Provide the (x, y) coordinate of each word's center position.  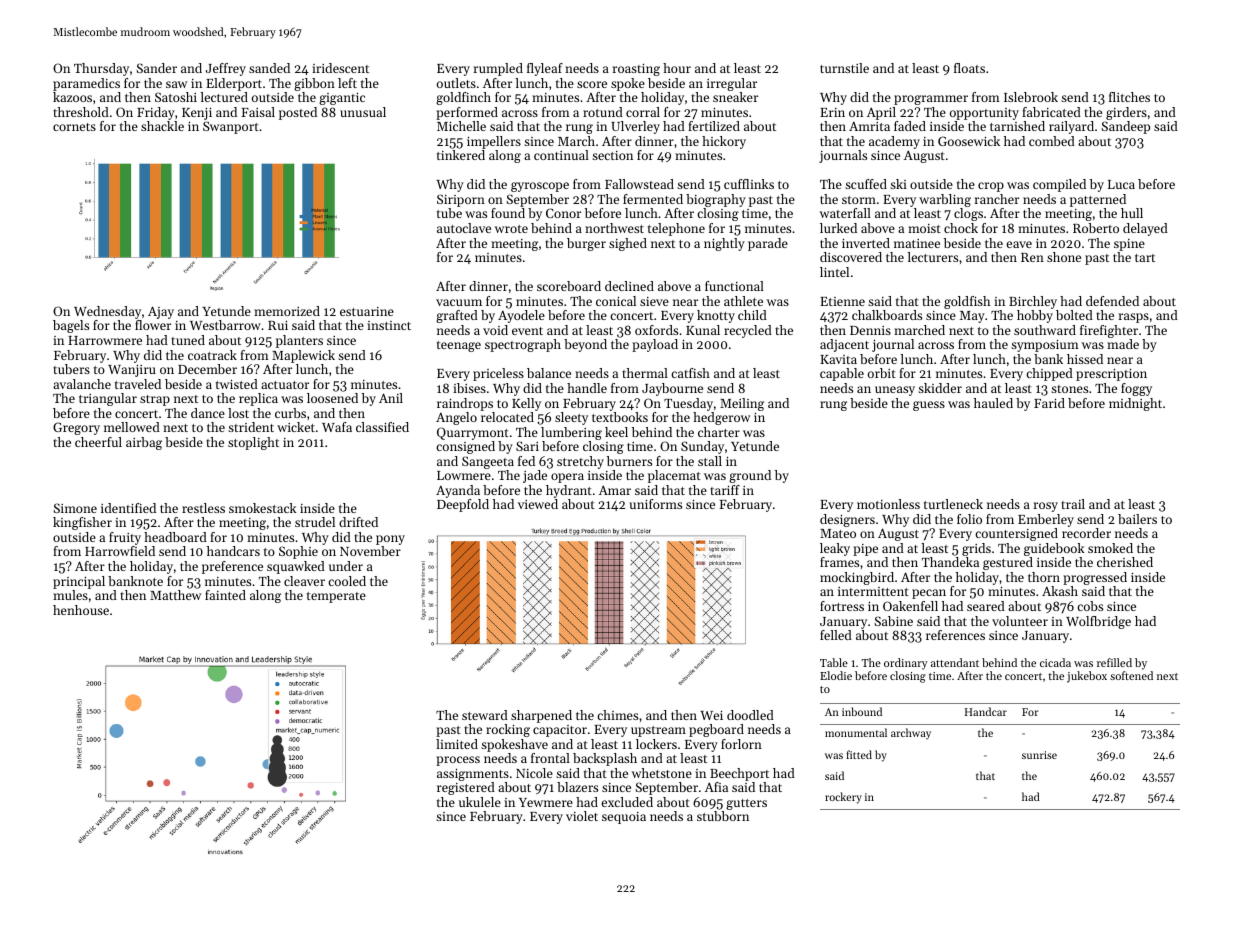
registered (466, 788)
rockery (843, 798)
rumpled (498, 69)
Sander (157, 68)
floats (969, 68)
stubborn (723, 816)
